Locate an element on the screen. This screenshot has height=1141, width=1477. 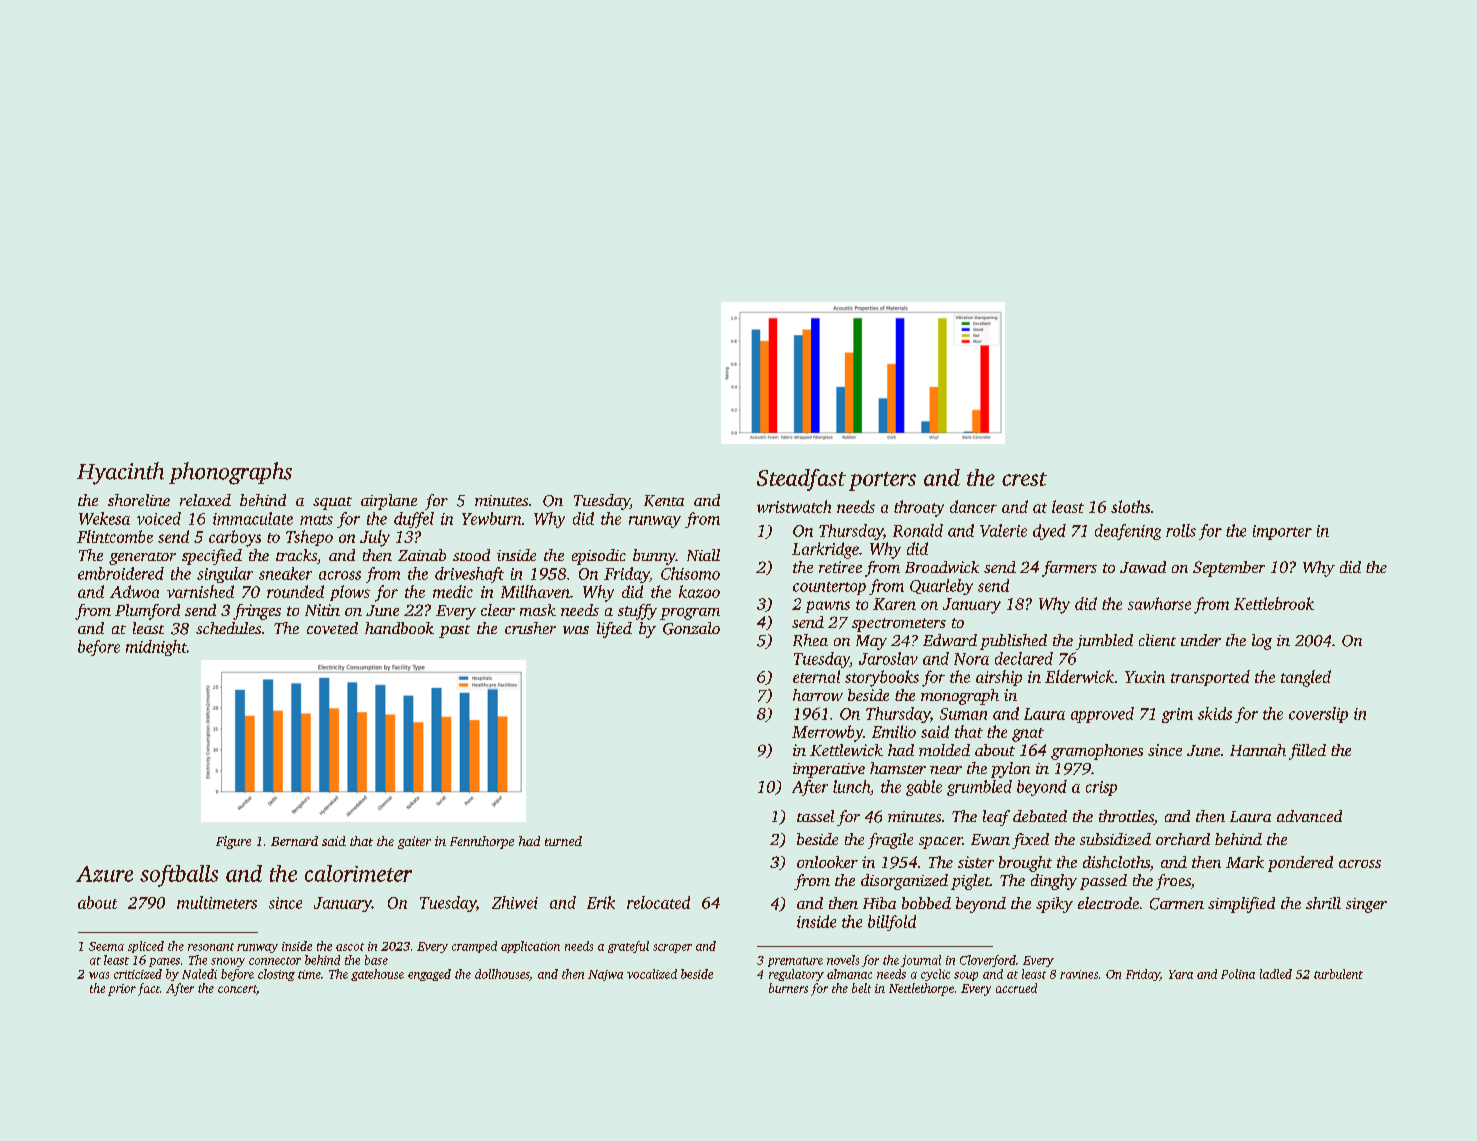
storybooks is located at coordinates (882, 678).
